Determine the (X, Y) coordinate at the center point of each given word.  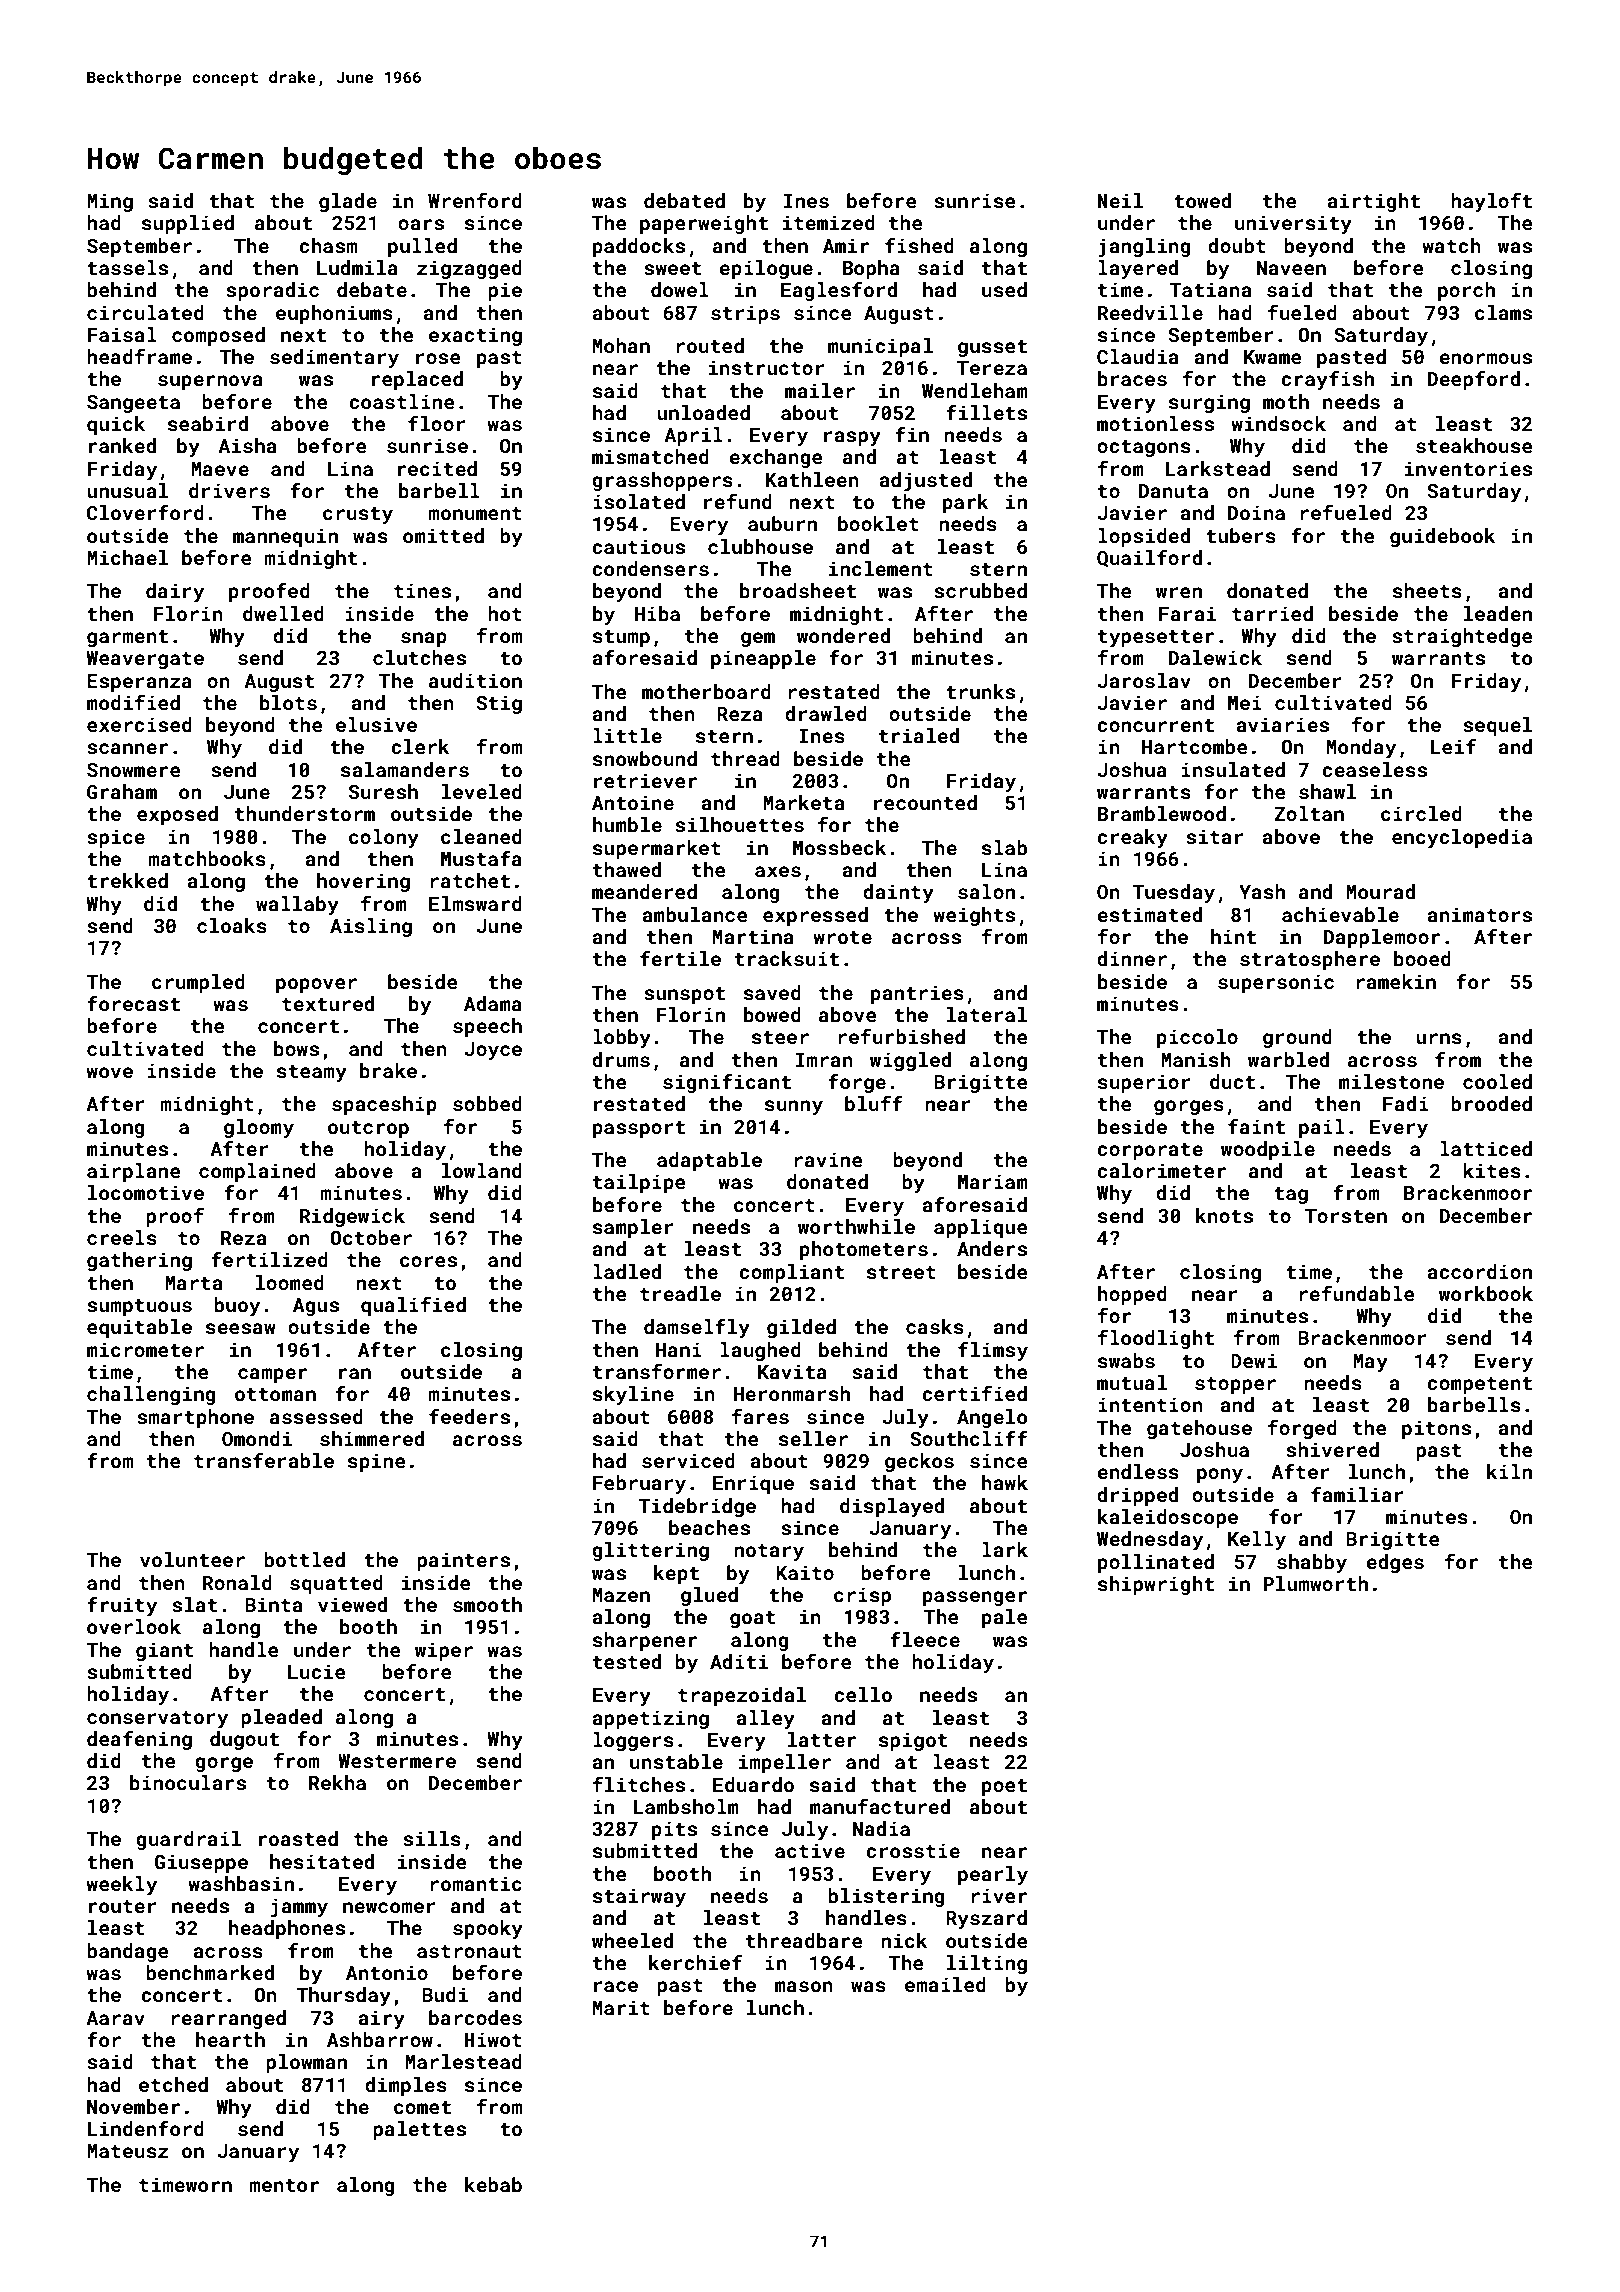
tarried (1272, 613)
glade (348, 202)
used (1004, 289)
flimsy (993, 1351)
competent (1479, 1385)
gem (758, 639)
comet (422, 2107)
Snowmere (134, 770)
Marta (193, 1283)
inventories (1468, 468)
